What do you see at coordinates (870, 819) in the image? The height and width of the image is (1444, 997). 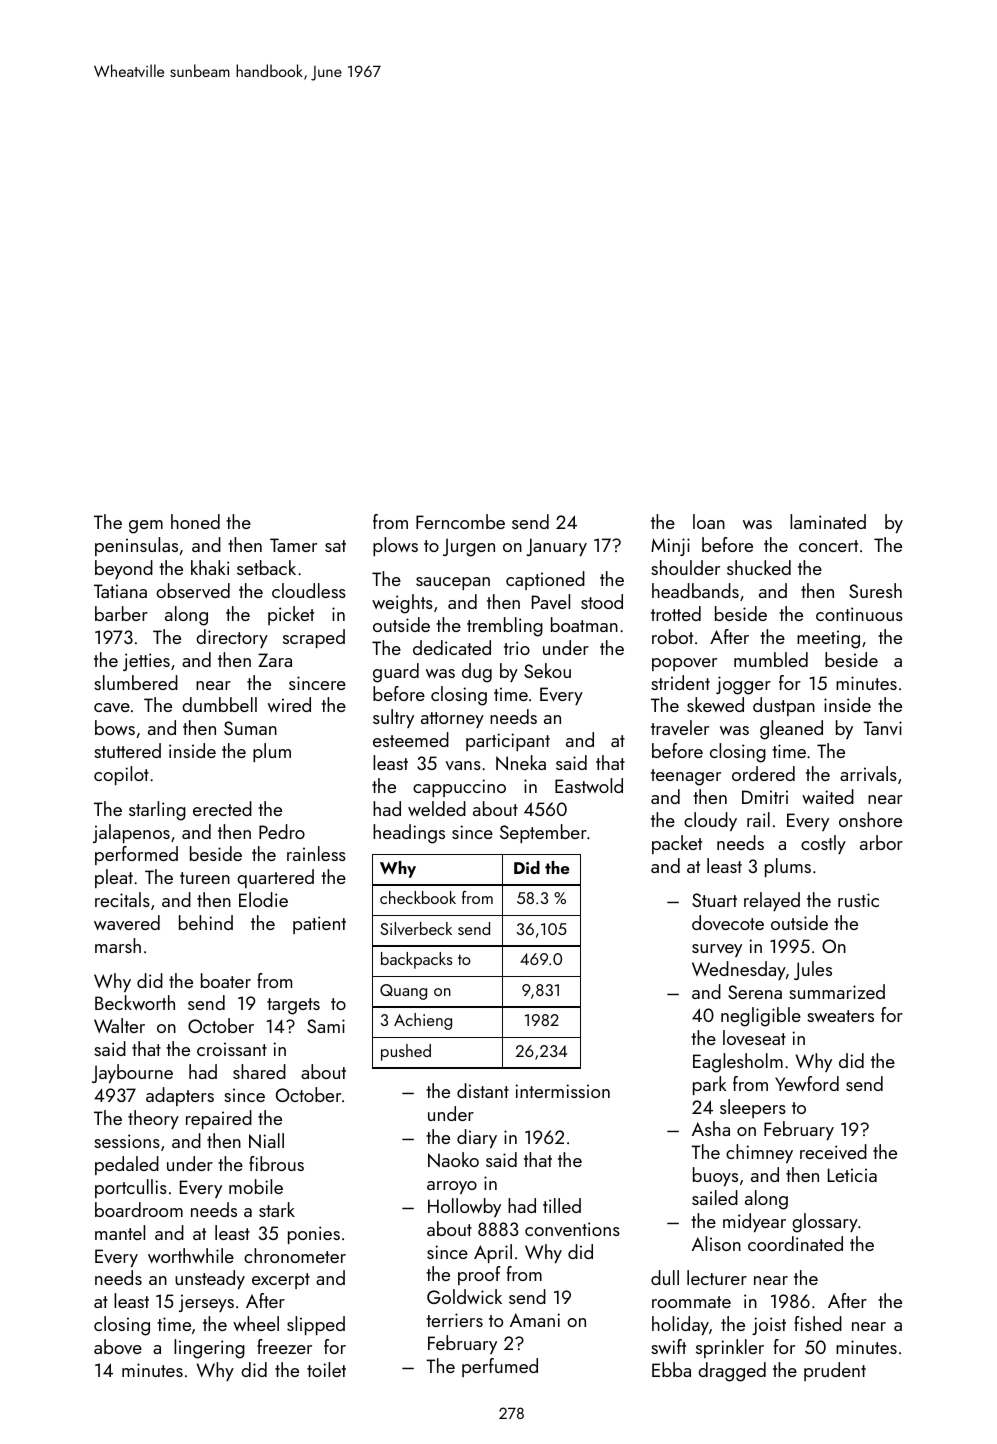 I see `onshore` at bounding box center [870, 819].
